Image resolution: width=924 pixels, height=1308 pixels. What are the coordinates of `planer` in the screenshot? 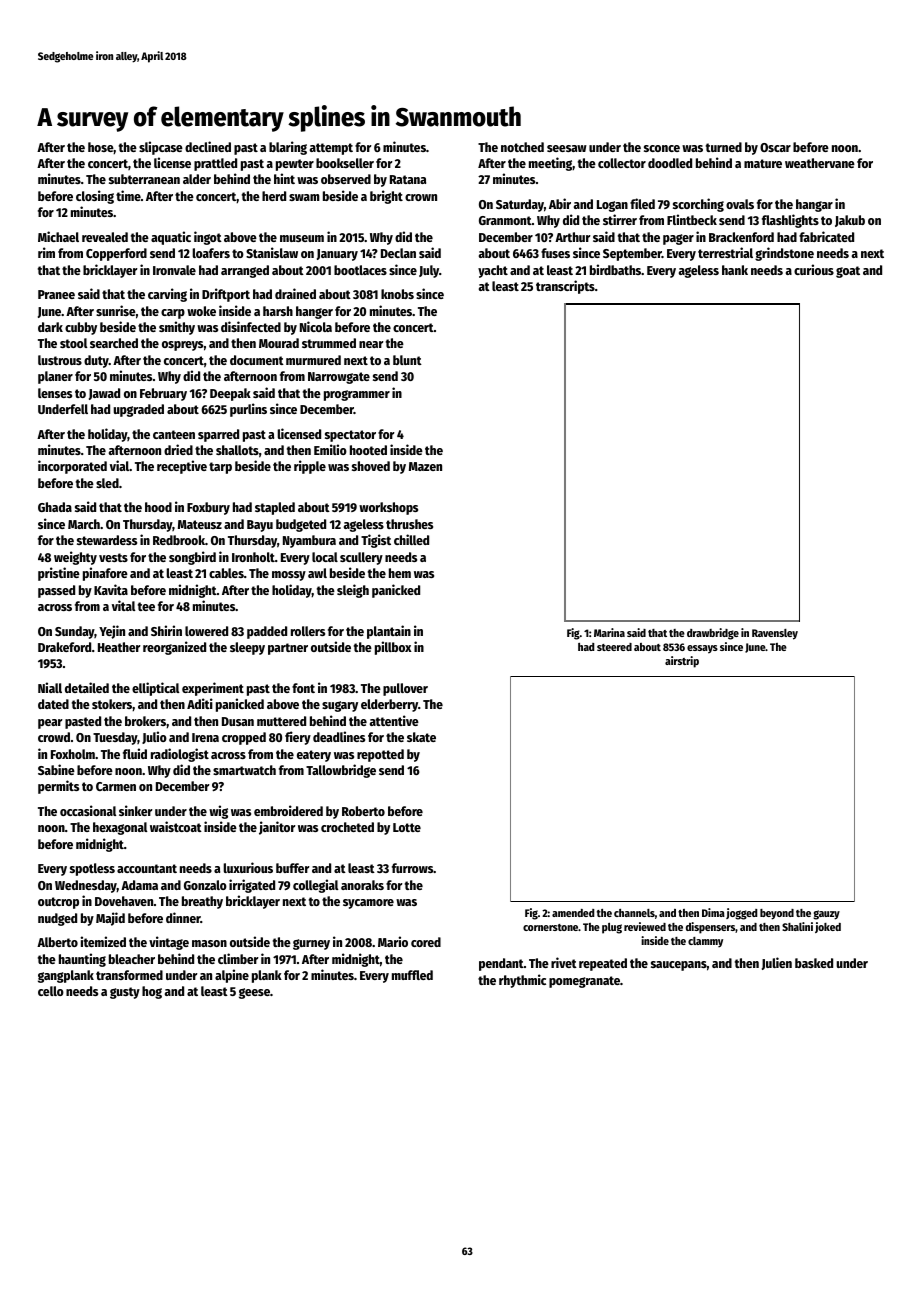 It's located at (55, 377).
